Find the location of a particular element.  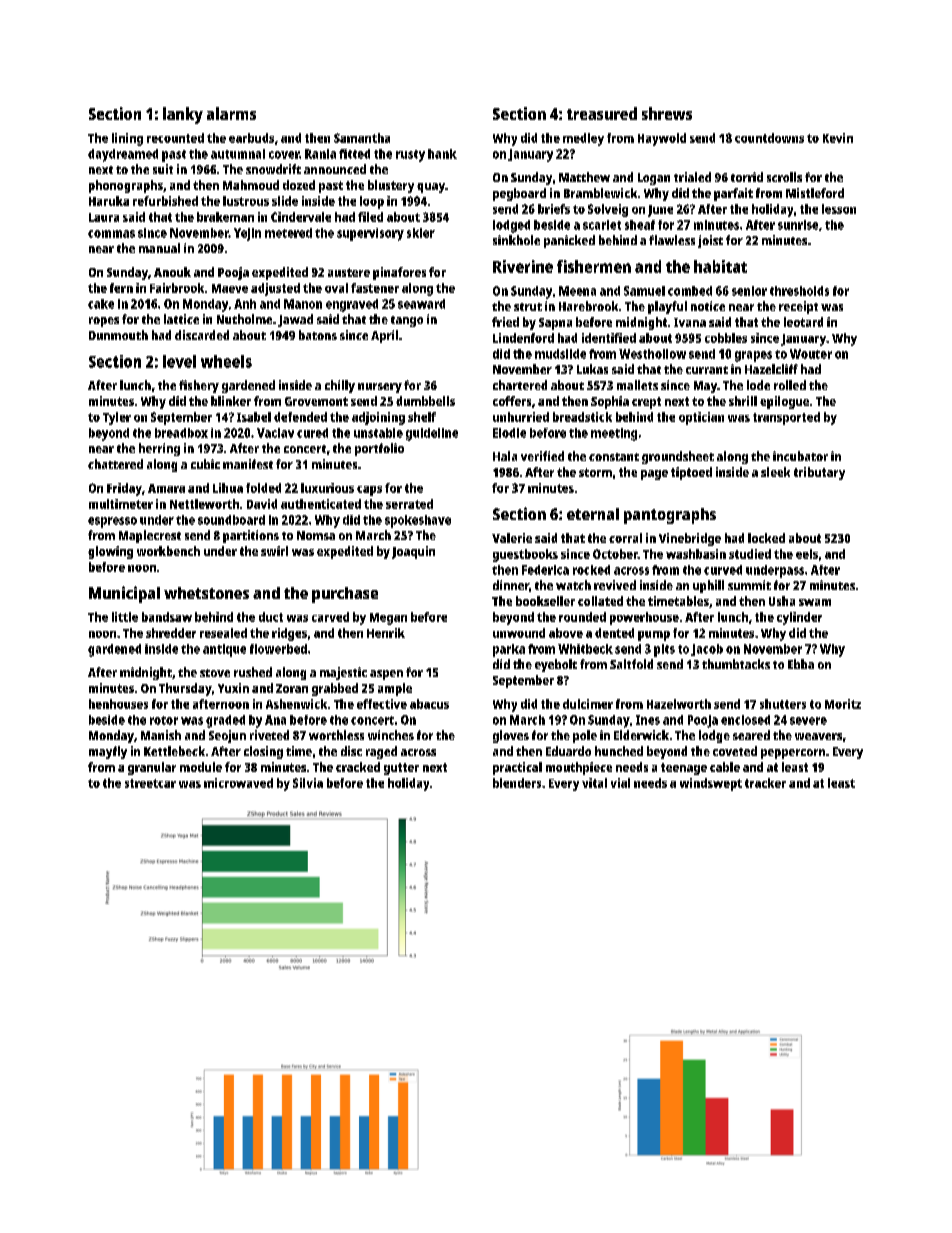

alarms is located at coordinates (231, 113).
